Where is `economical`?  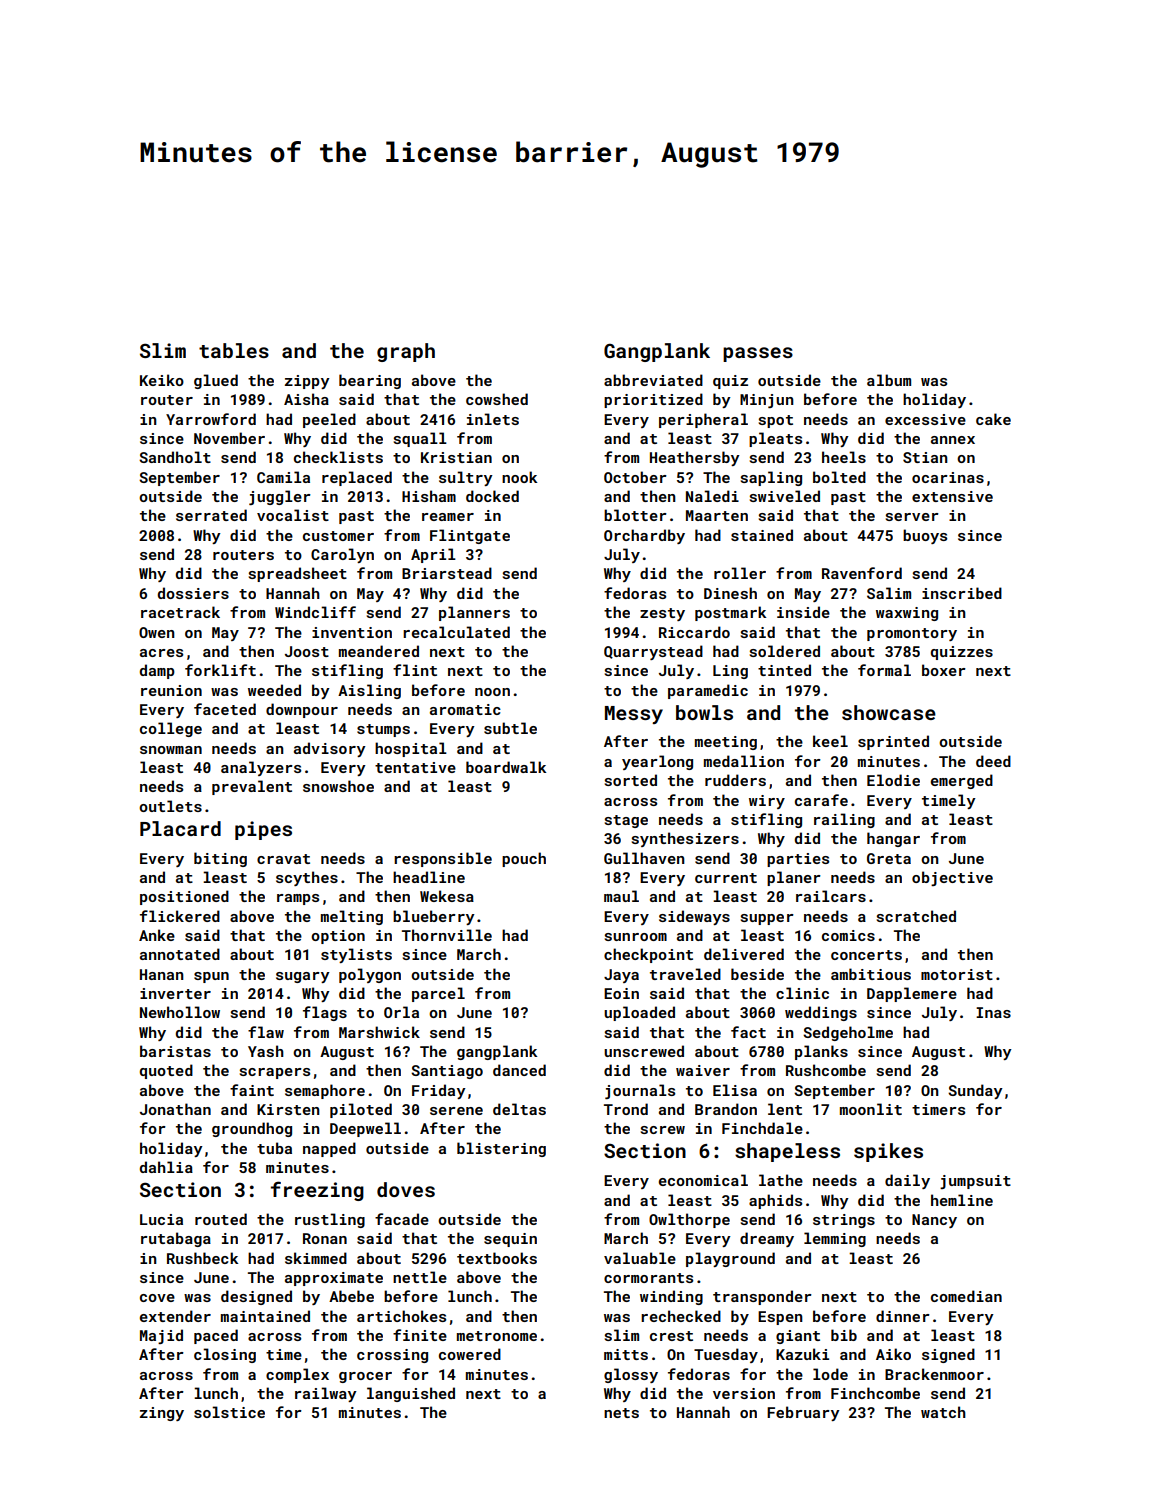
economical is located at coordinates (703, 1180).
